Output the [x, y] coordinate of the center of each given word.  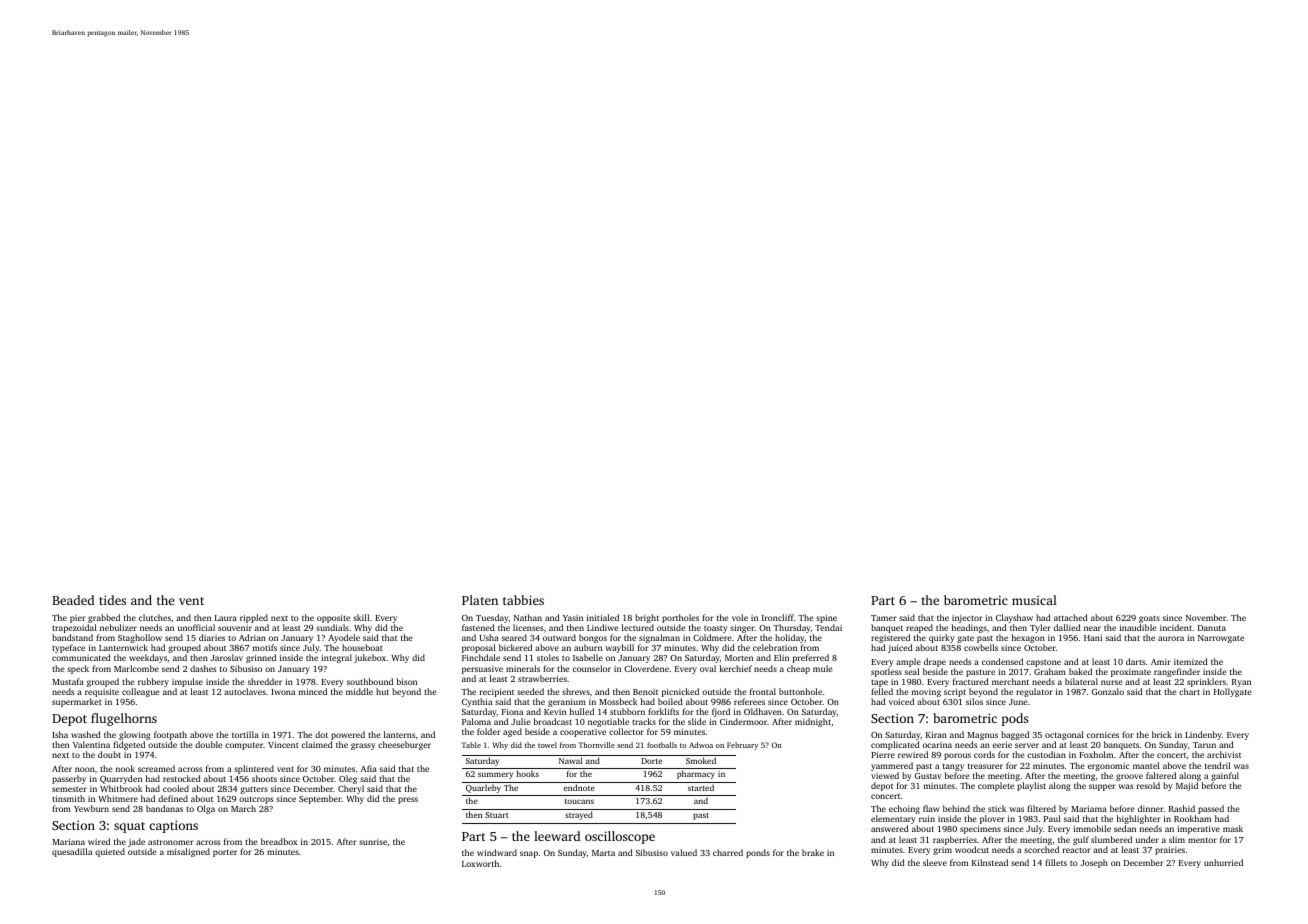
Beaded [73, 600]
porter [225, 853]
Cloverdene [646, 668]
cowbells [981, 647]
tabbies [523, 600]
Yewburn [91, 808]
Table [471, 745]
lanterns [399, 734]
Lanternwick [123, 647]
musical [1034, 600]
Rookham [1192, 818]
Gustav [928, 776]
